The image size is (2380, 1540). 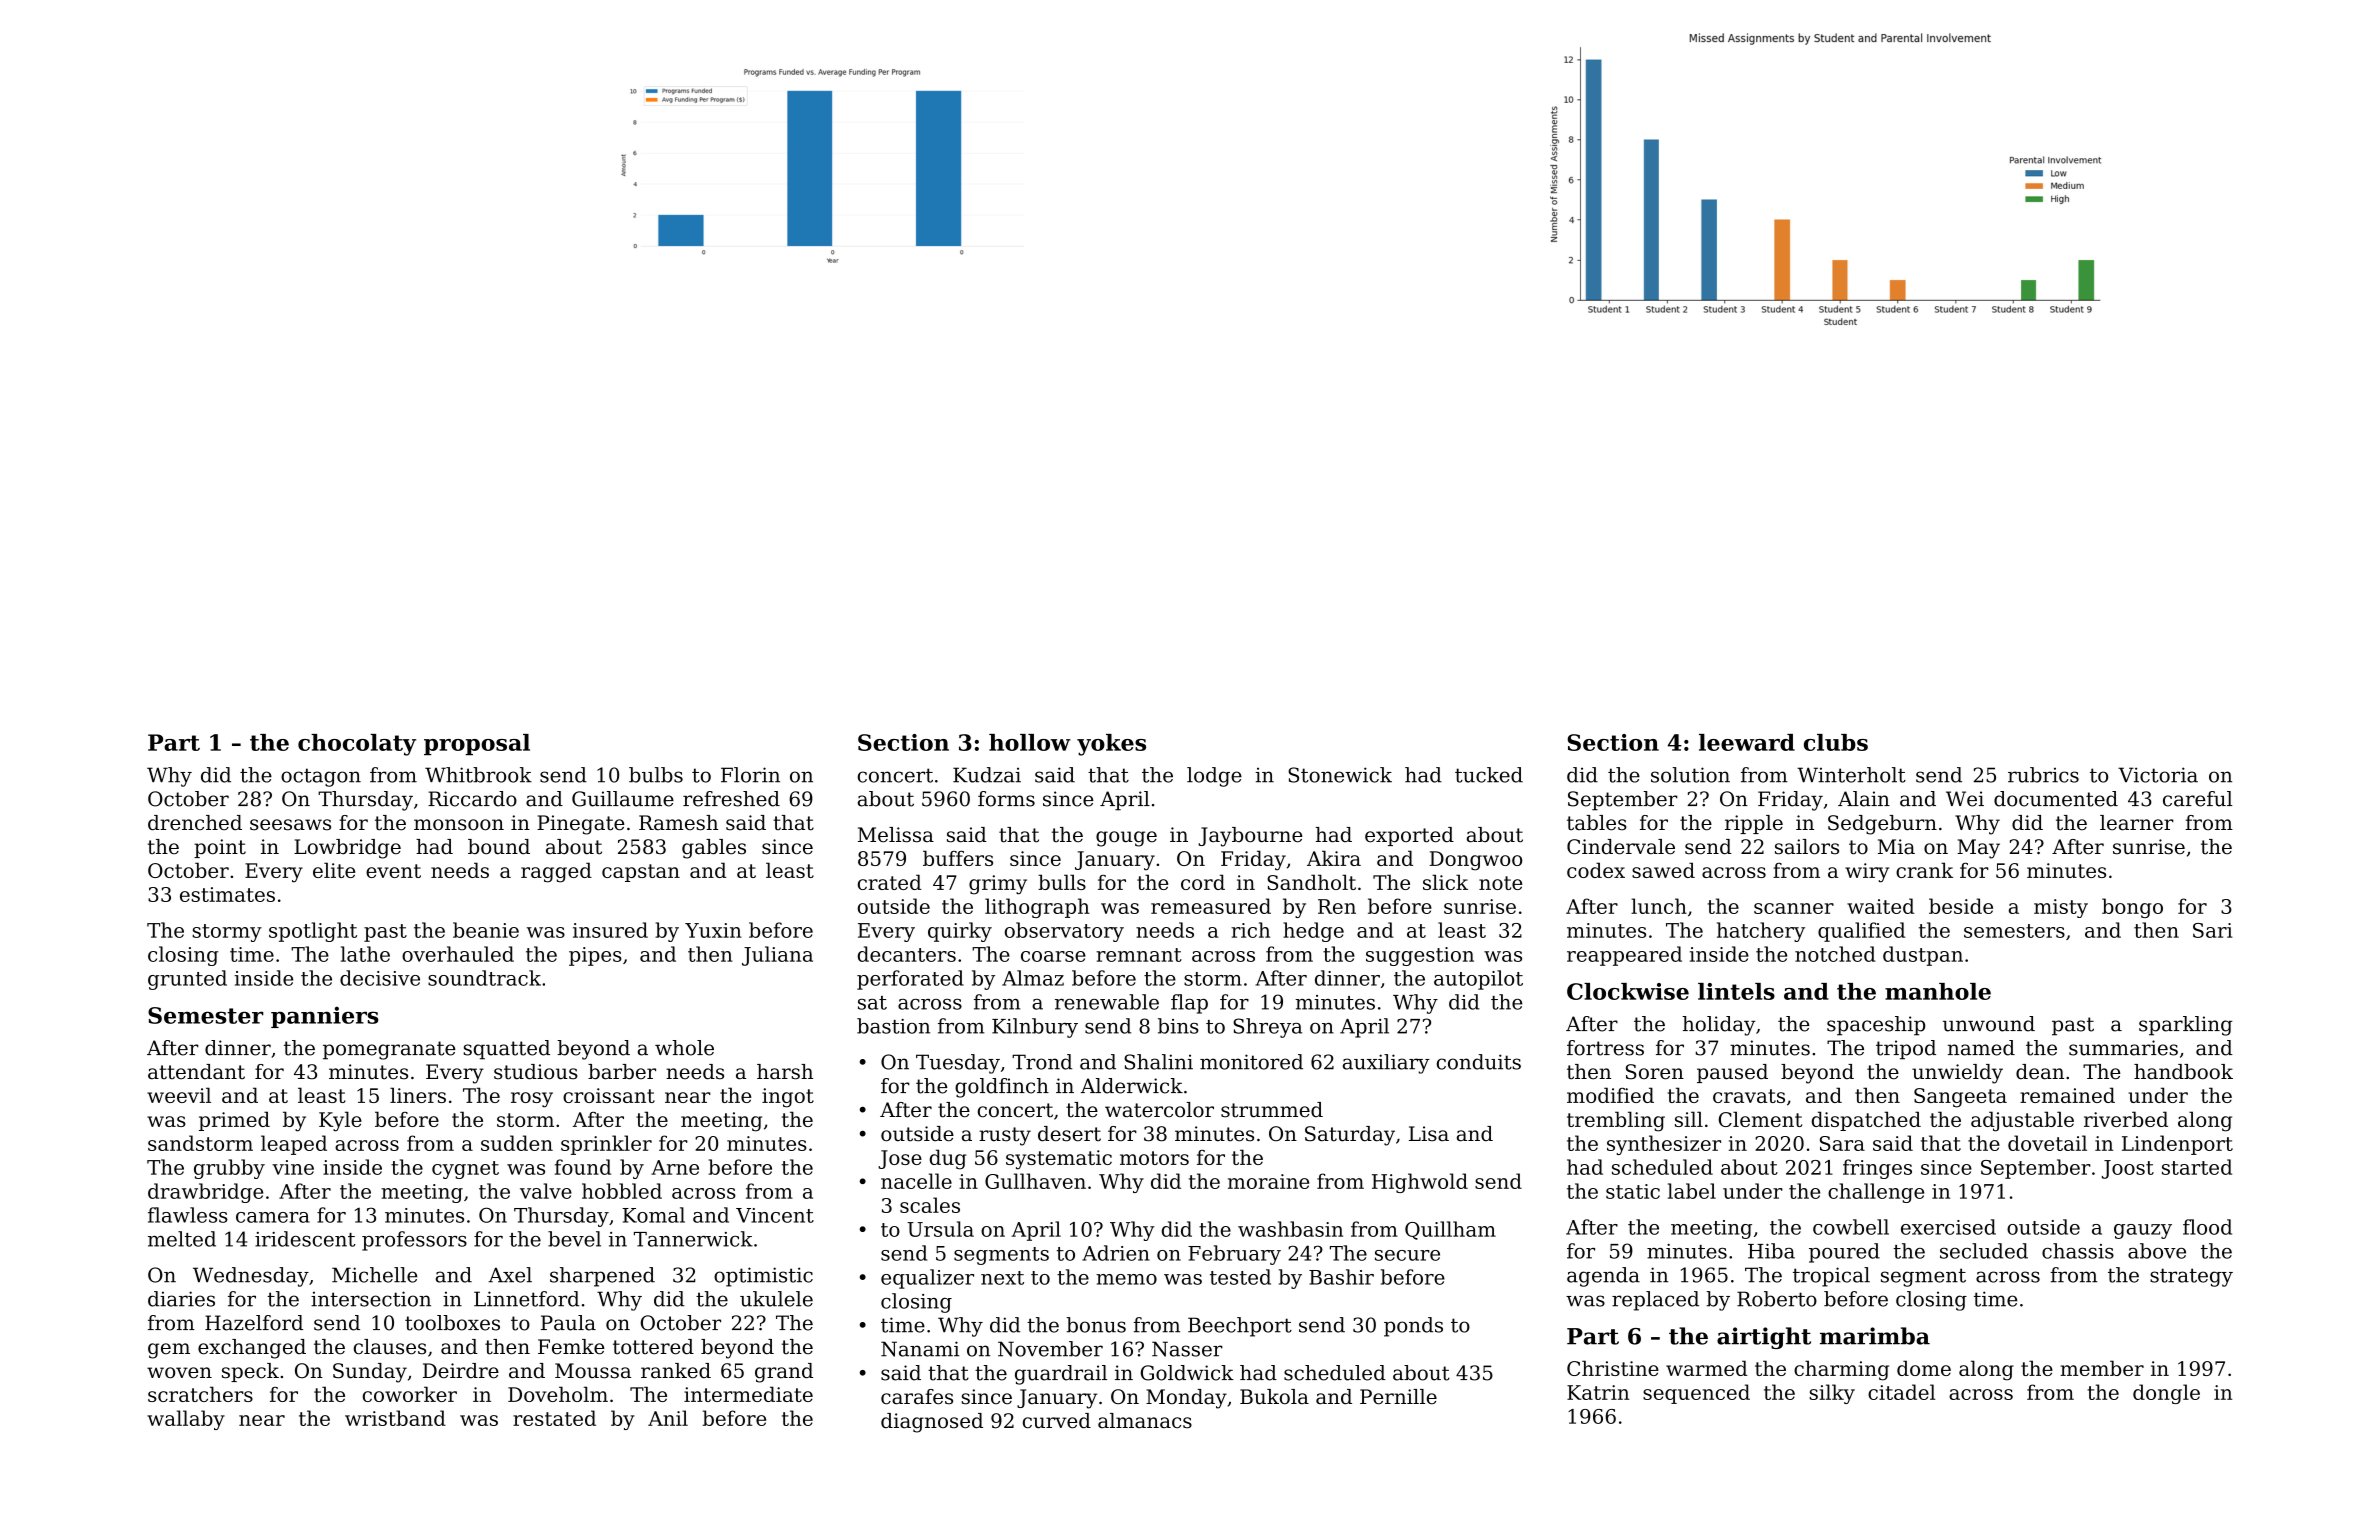 What do you see at coordinates (1836, 742) in the screenshot?
I see `clubs` at bounding box center [1836, 742].
